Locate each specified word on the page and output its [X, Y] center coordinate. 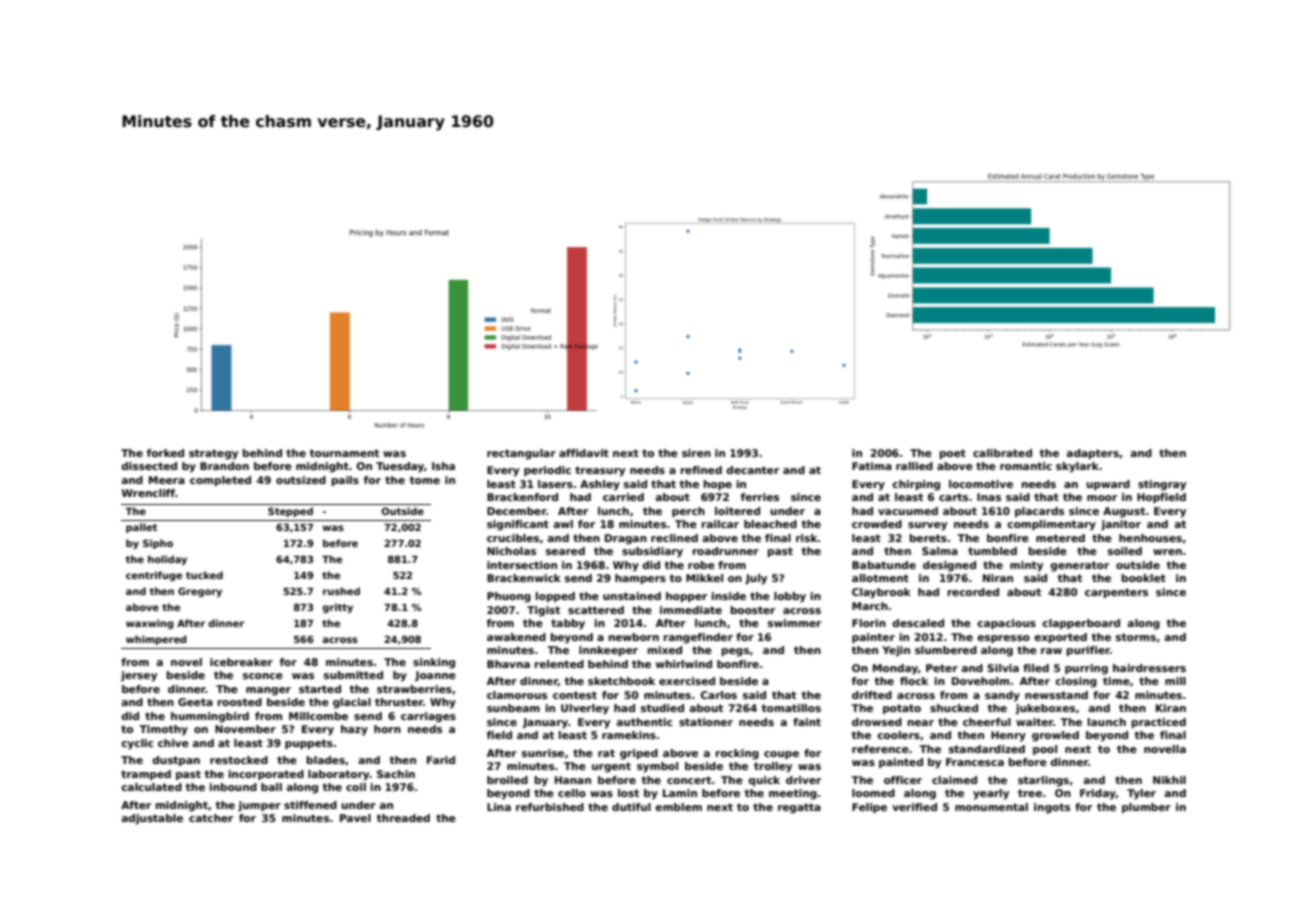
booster [753, 610]
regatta [799, 808]
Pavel [355, 818]
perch [688, 512]
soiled [1125, 551]
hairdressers [1149, 668]
